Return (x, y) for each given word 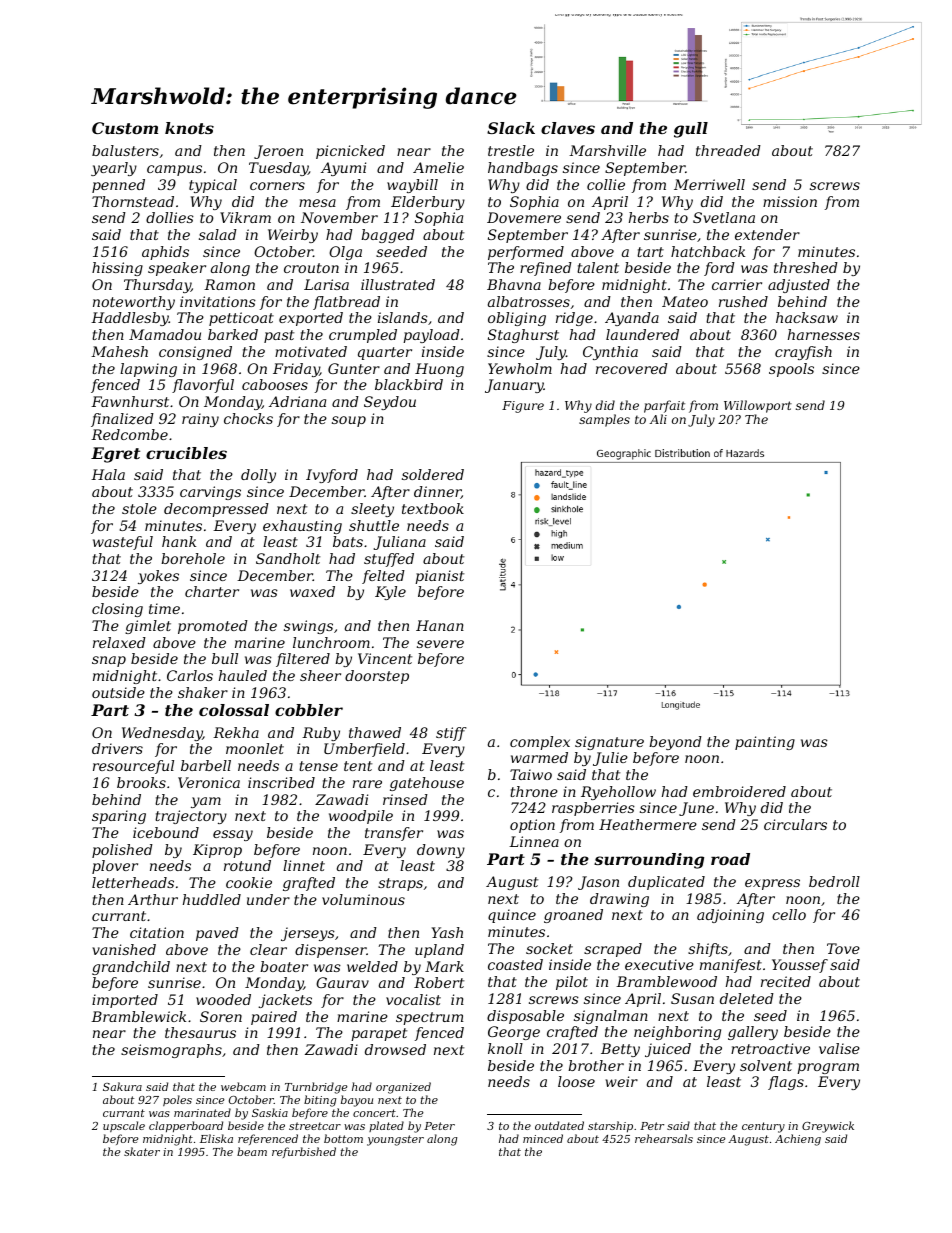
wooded (223, 999)
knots (189, 128)
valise (839, 1048)
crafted (572, 1033)
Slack (511, 128)
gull (691, 130)
